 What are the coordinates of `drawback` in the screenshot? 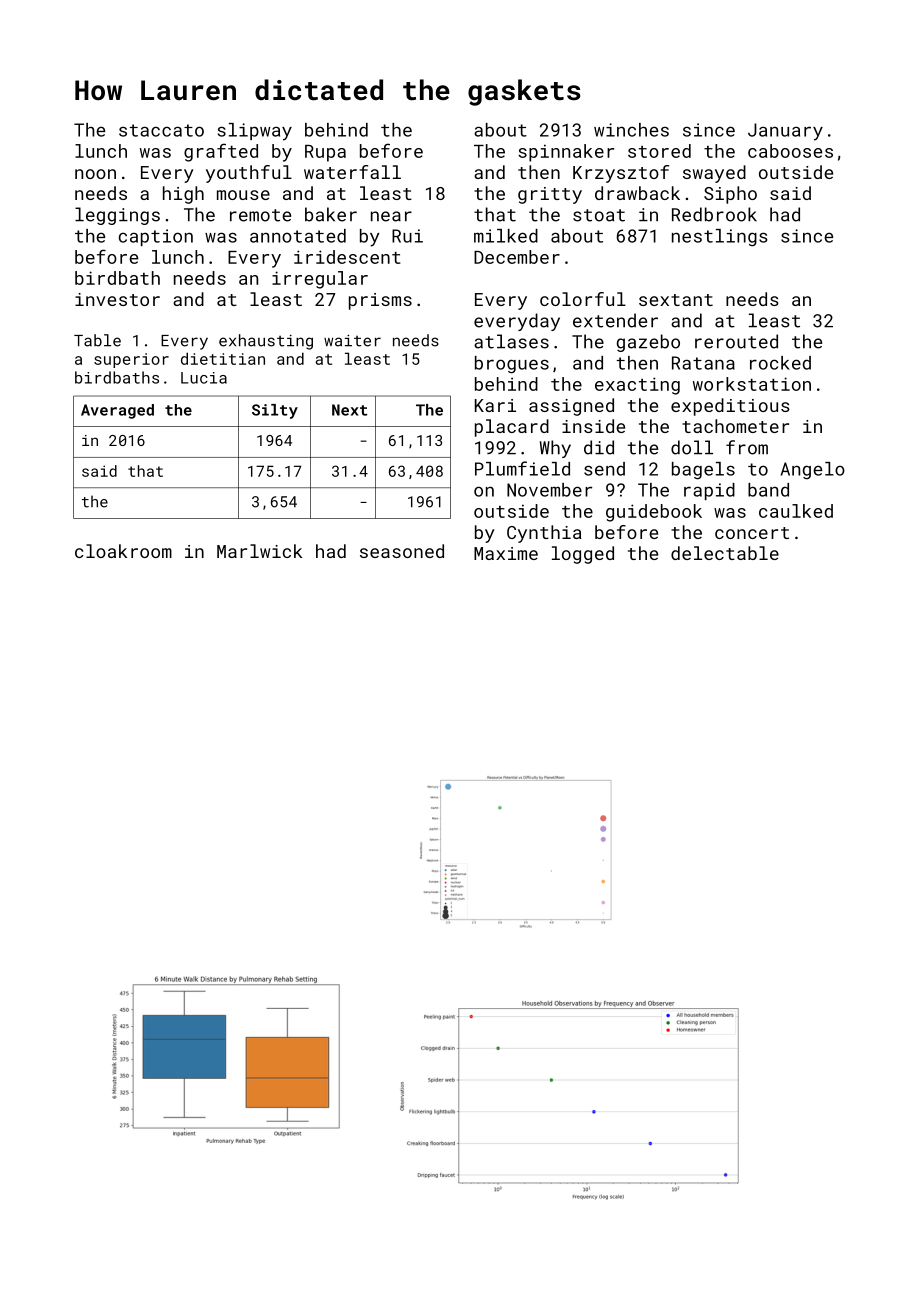 It's located at (637, 193).
